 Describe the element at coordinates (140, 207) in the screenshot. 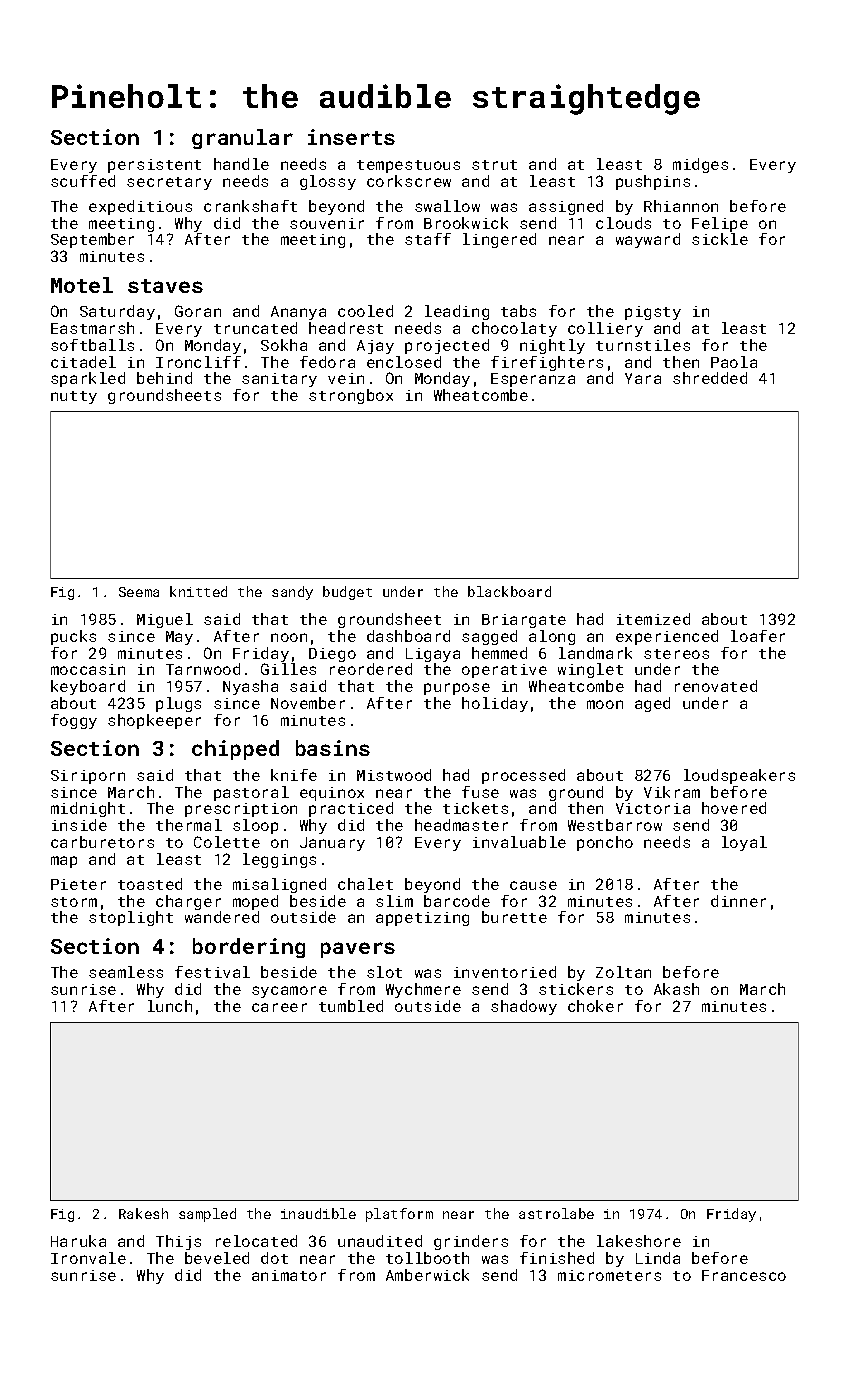

I see `expeditious` at that location.
